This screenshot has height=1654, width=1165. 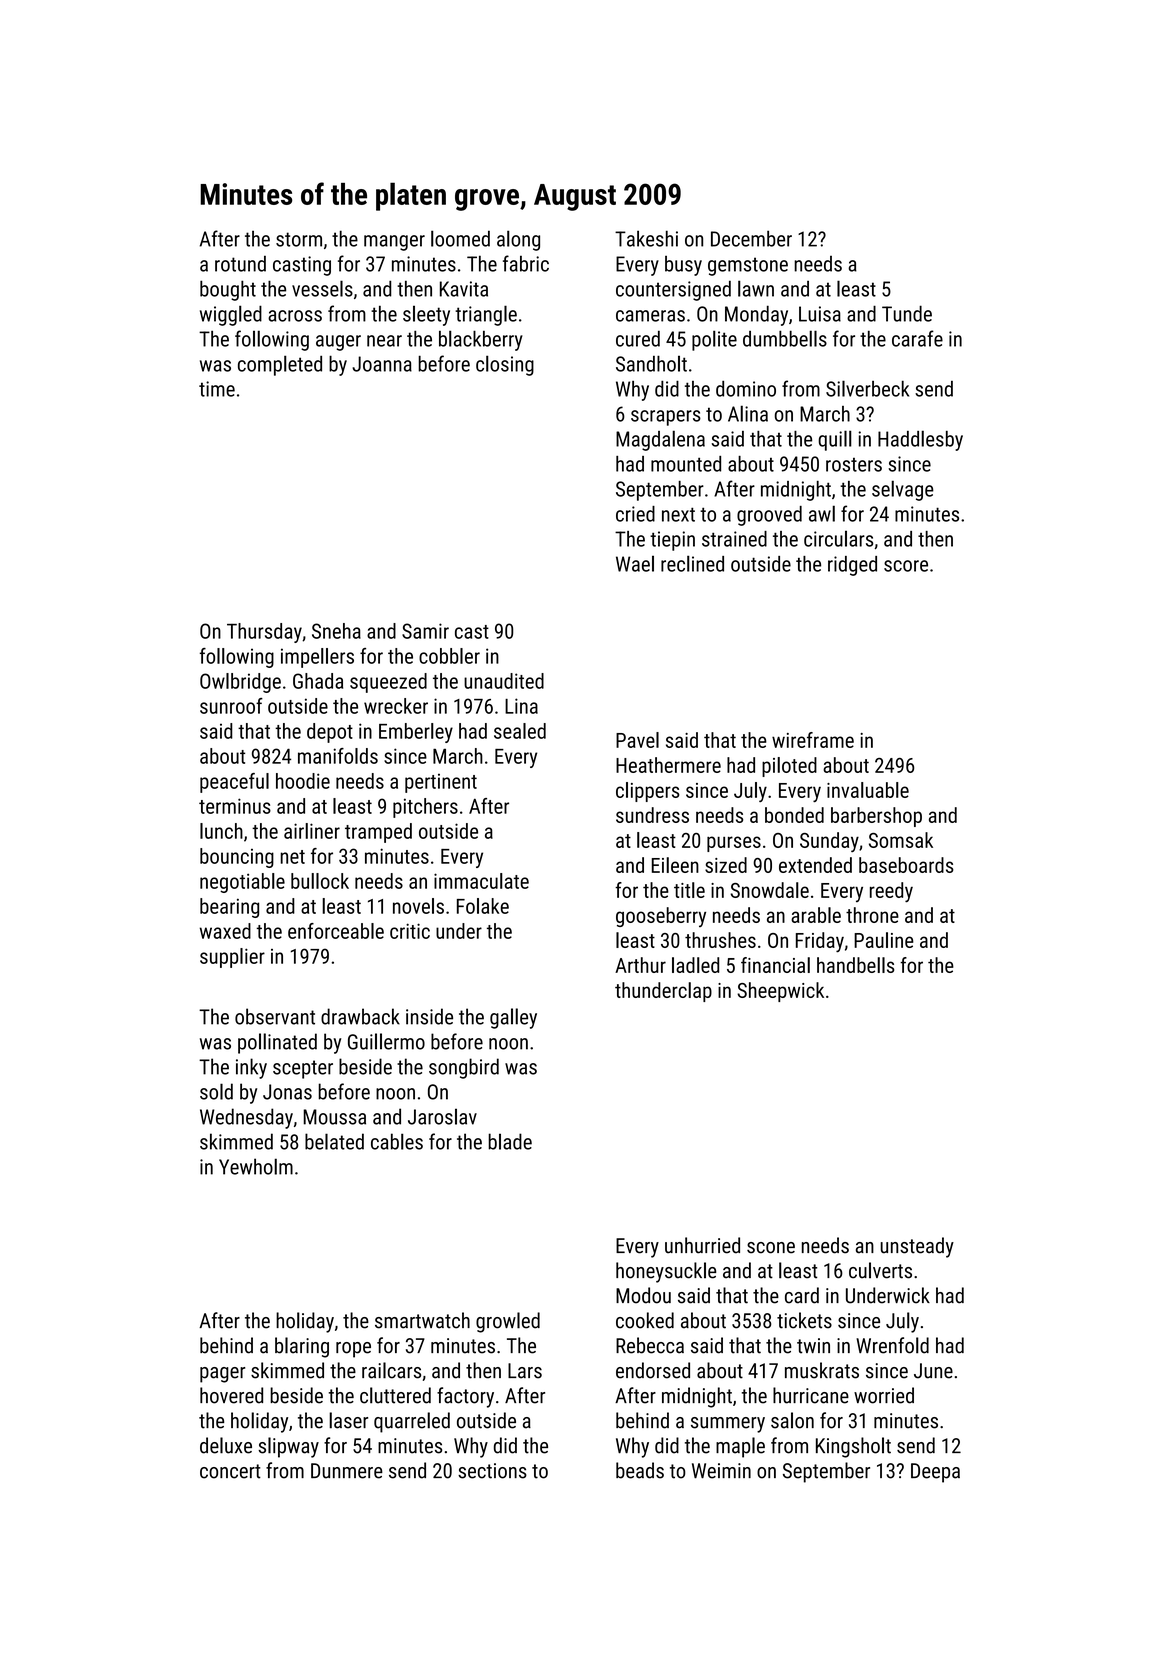 I want to click on Deepa, so click(x=935, y=1473).
